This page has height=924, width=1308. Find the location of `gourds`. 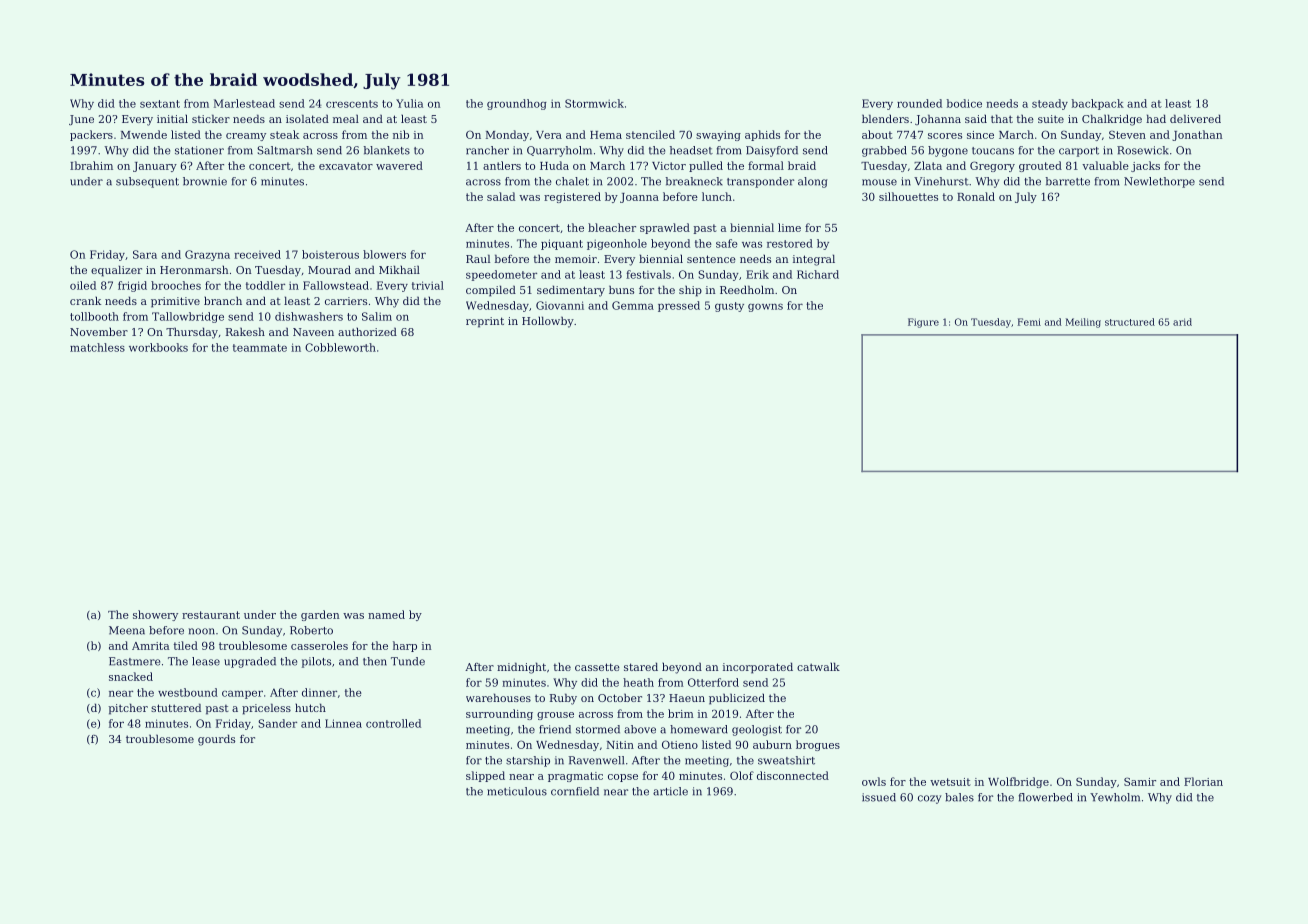

gourds is located at coordinates (216, 740).
